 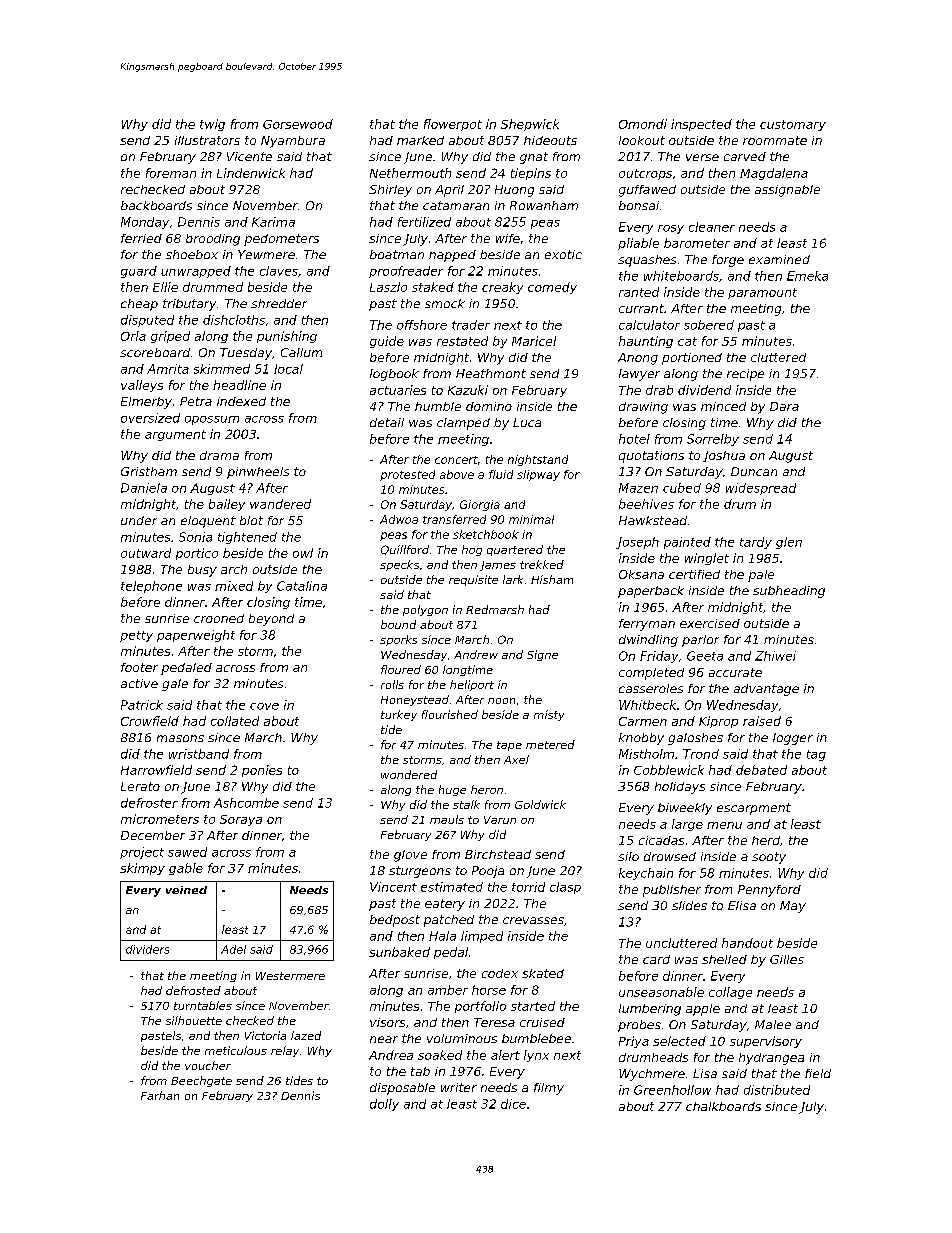 I want to click on turkey, so click(x=399, y=715).
